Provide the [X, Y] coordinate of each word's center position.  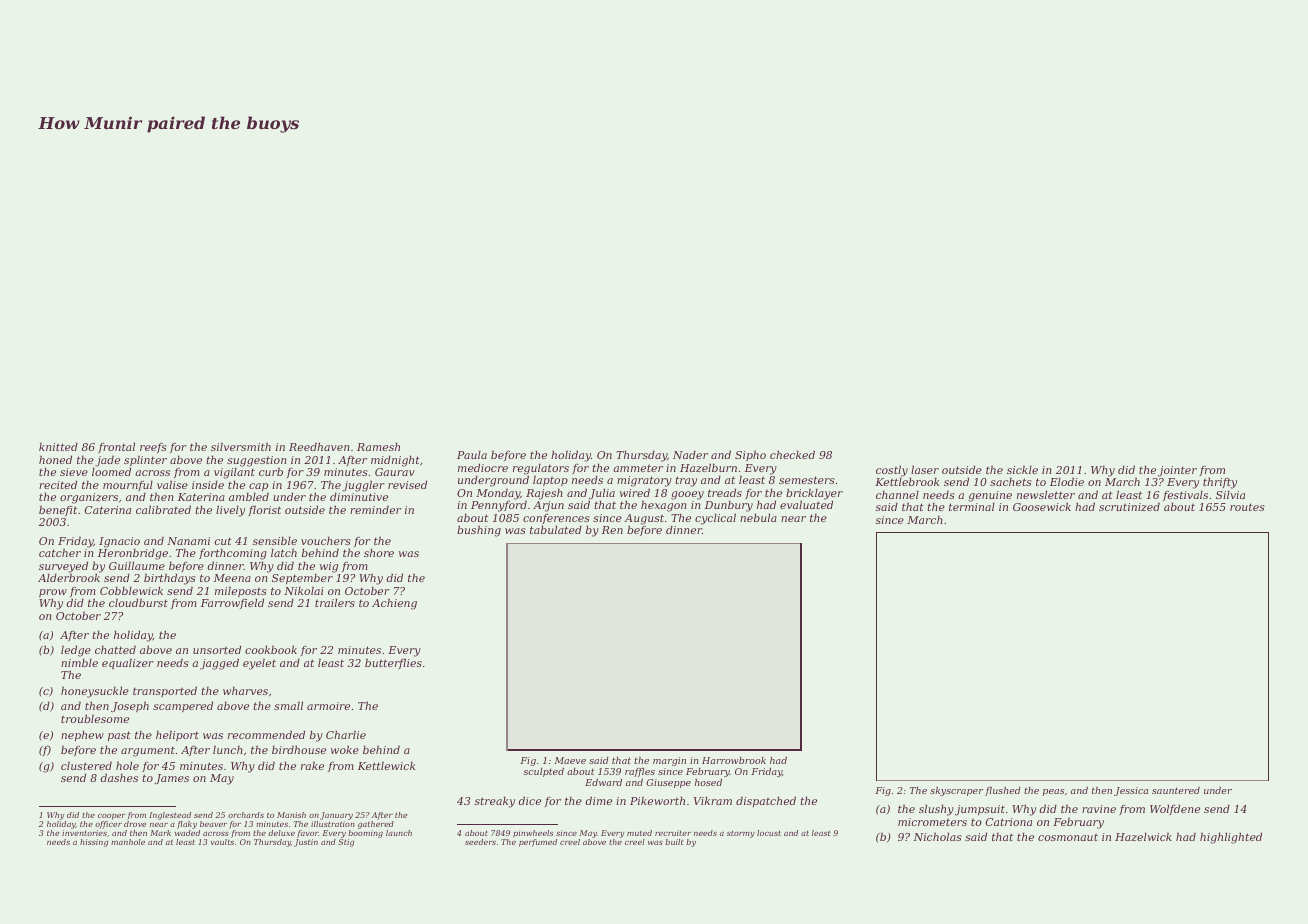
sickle [1022, 469]
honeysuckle [95, 692]
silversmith [241, 446]
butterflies [393, 663]
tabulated [556, 530]
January [336, 816]
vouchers [326, 540]
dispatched [766, 801]
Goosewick [1042, 506]
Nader [690, 454]
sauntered [1176, 790]
